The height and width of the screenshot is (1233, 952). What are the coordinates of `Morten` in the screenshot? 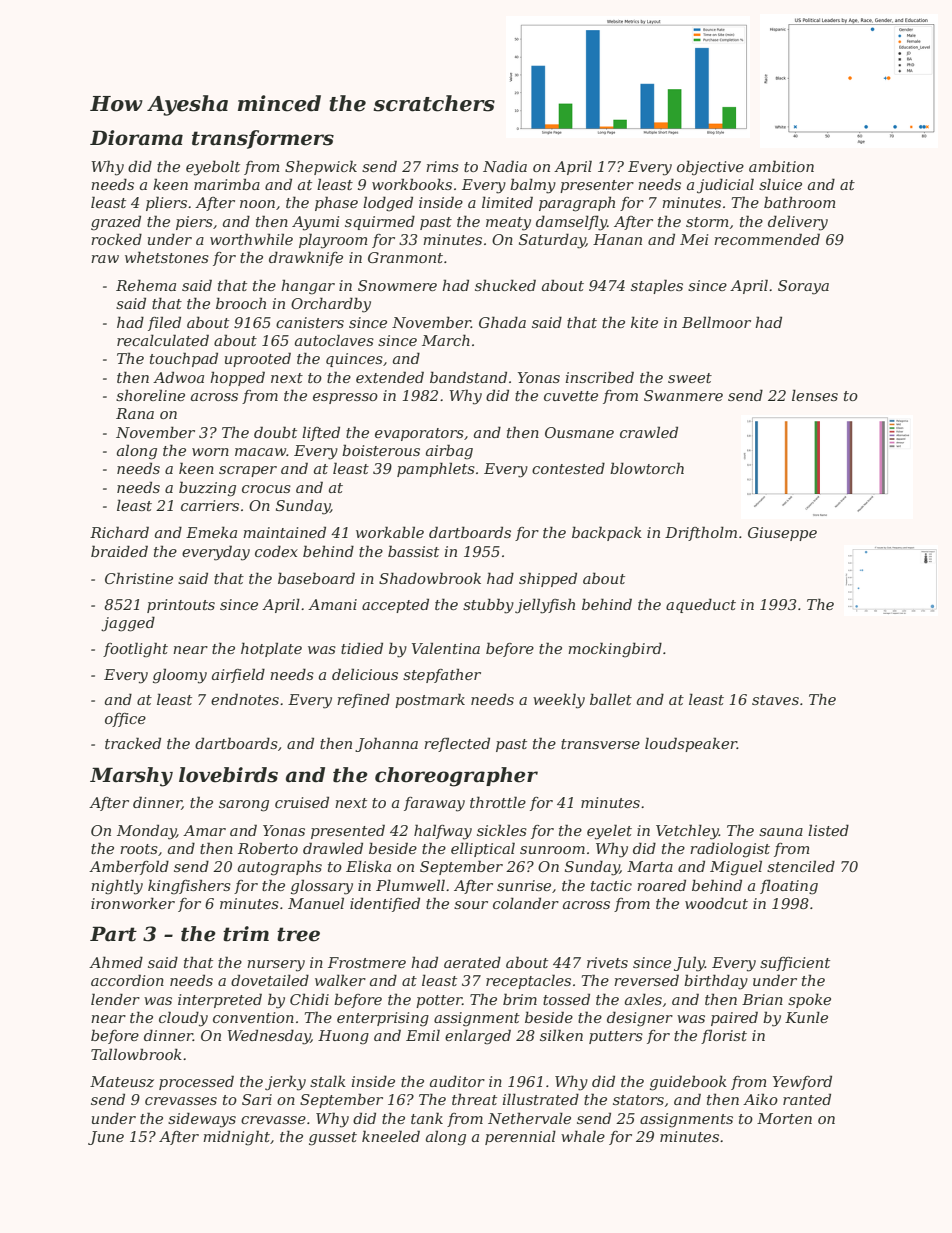 It's located at (784, 1118).
